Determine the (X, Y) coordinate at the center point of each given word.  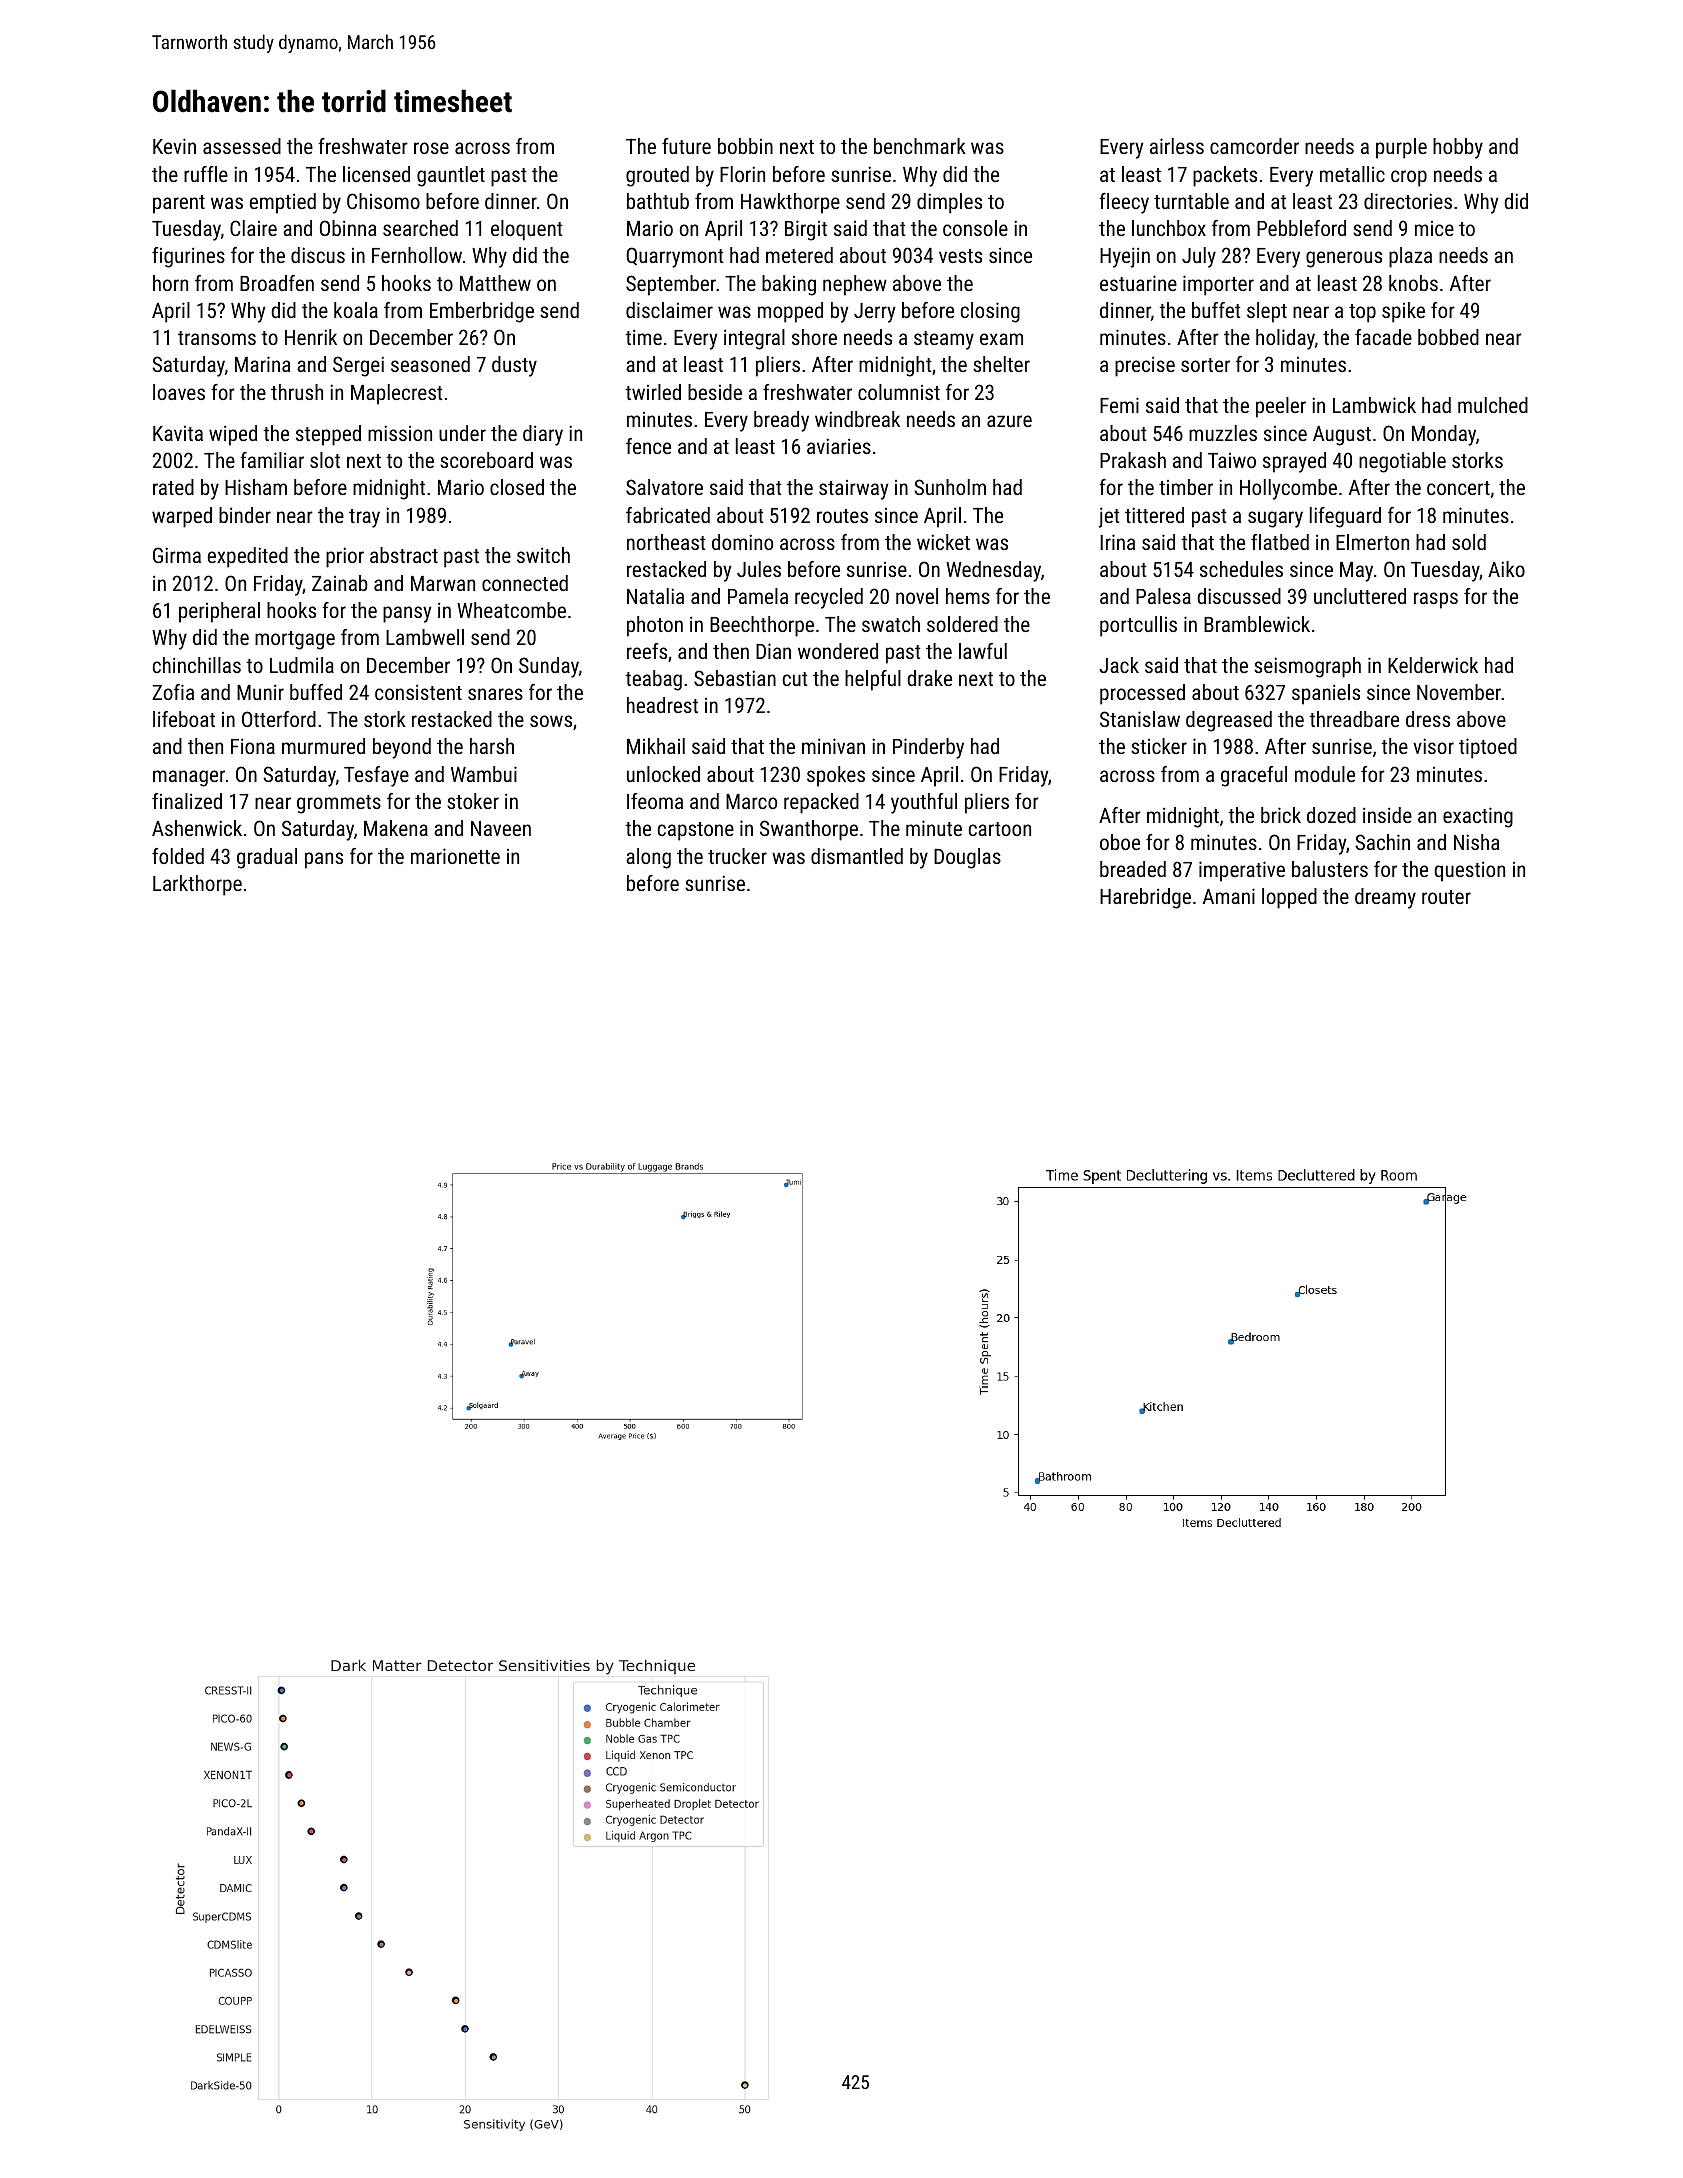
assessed (242, 146)
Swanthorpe (809, 830)
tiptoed (1488, 748)
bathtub (658, 201)
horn (170, 283)
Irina (1117, 542)
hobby (1458, 148)
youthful (924, 803)
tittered (1154, 515)
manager (189, 778)
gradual (267, 858)
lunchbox (1169, 228)
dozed (1331, 815)
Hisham (256, 487)
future (686, 146)
